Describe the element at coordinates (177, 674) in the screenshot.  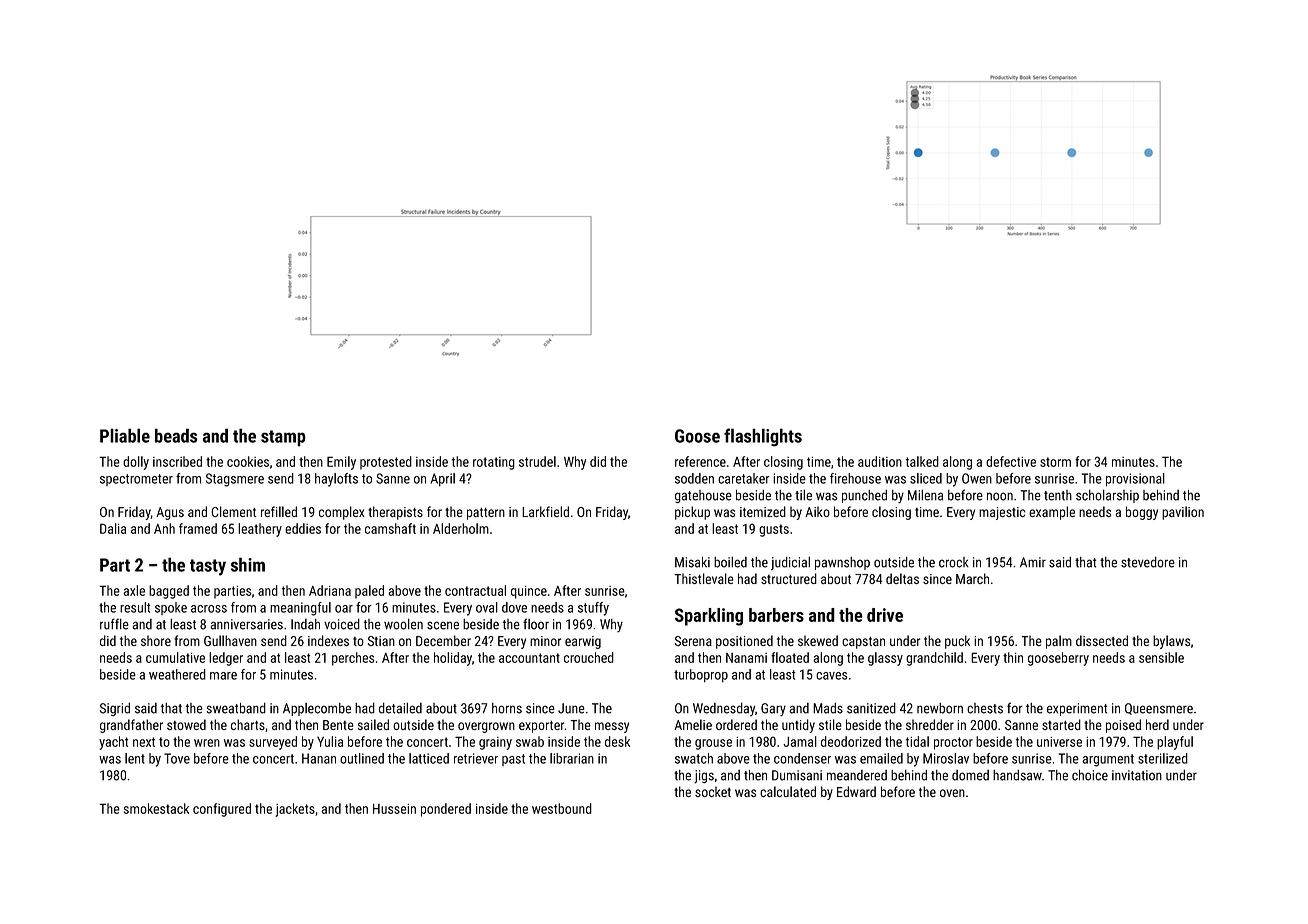
I see `weathered` at that location.
